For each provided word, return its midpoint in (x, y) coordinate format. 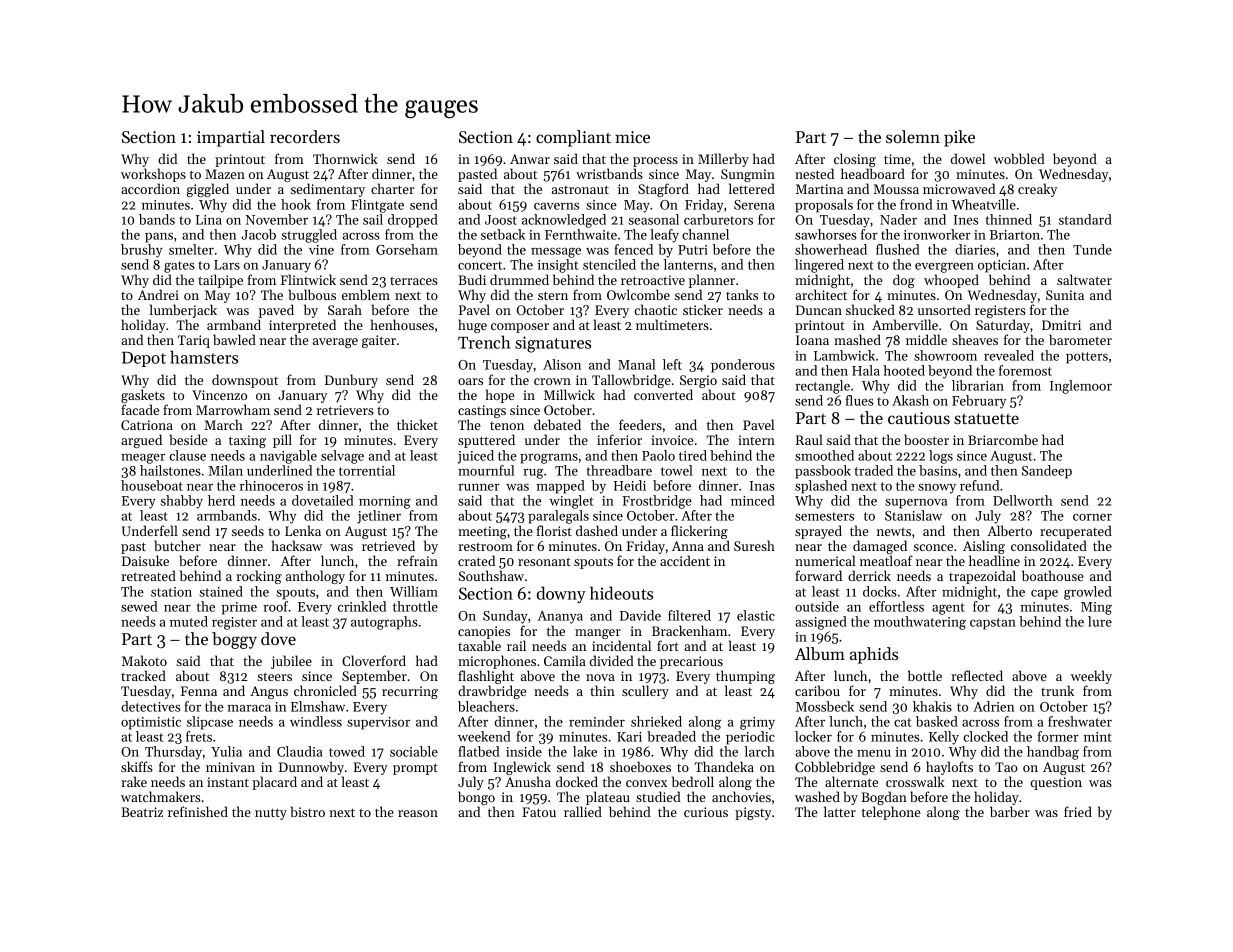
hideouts (621, 593)
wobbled (1019, 158)
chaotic (655, 309)
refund (979, 485)
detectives (150, 706)
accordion (150, 188)
